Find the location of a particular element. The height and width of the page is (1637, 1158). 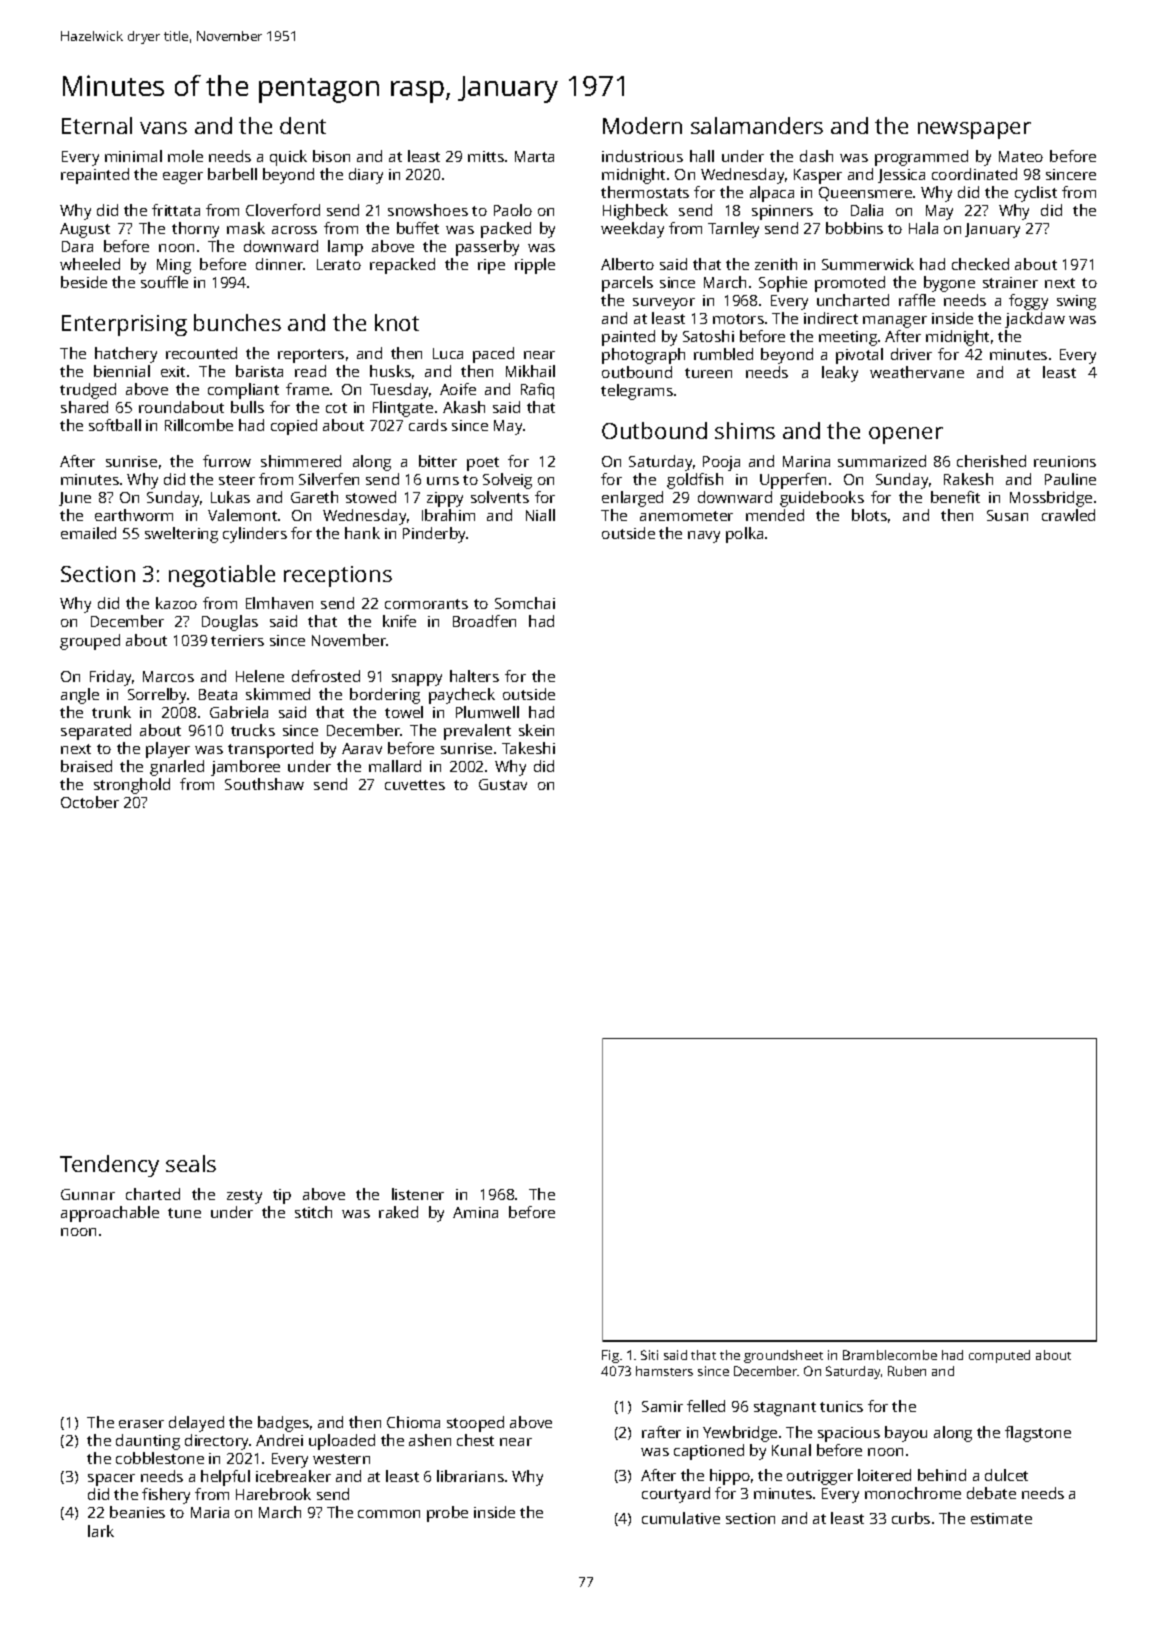

probe is located at coordinates (447, 1514).
